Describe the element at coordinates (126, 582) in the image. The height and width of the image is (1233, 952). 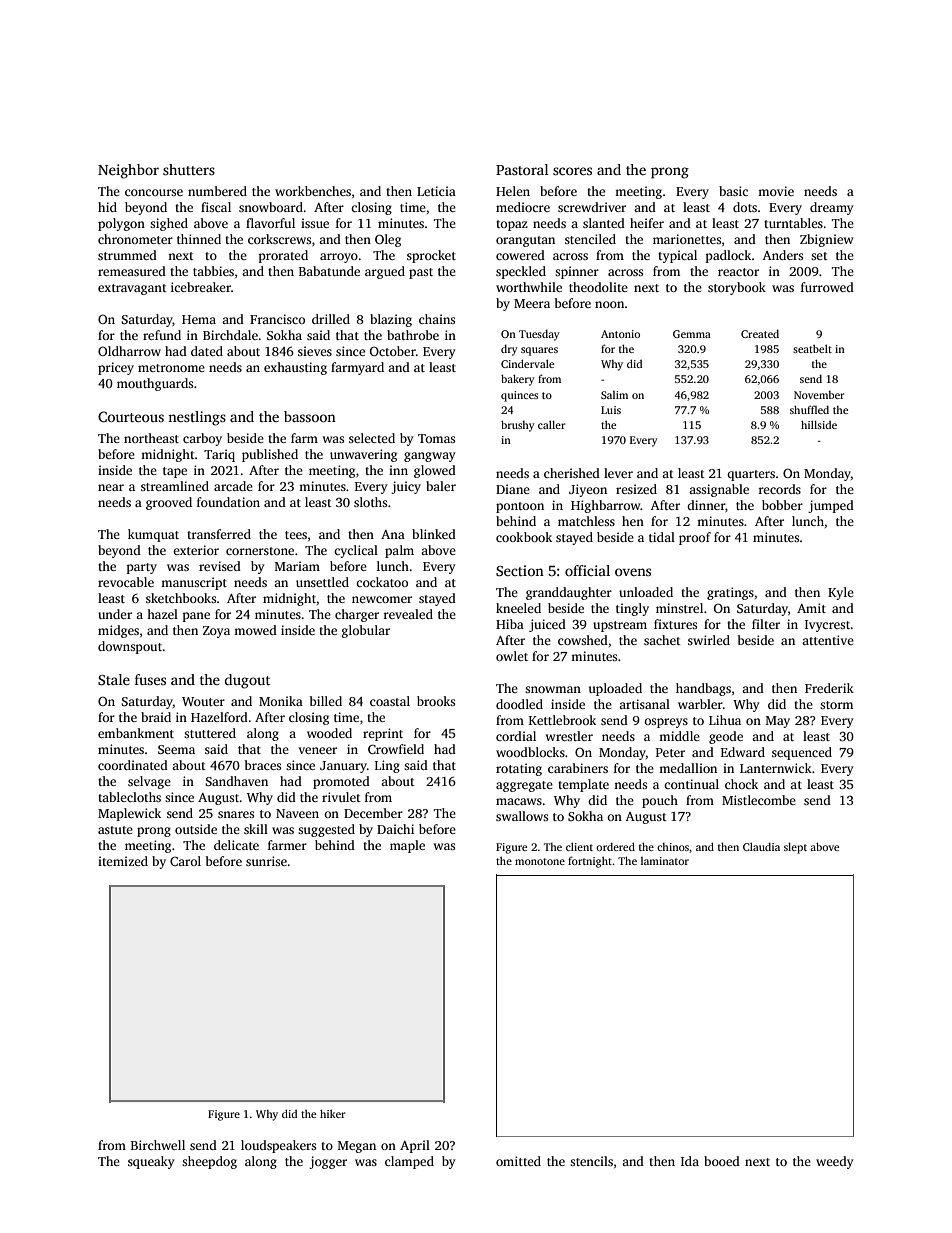
I see `revocable` at that location.
